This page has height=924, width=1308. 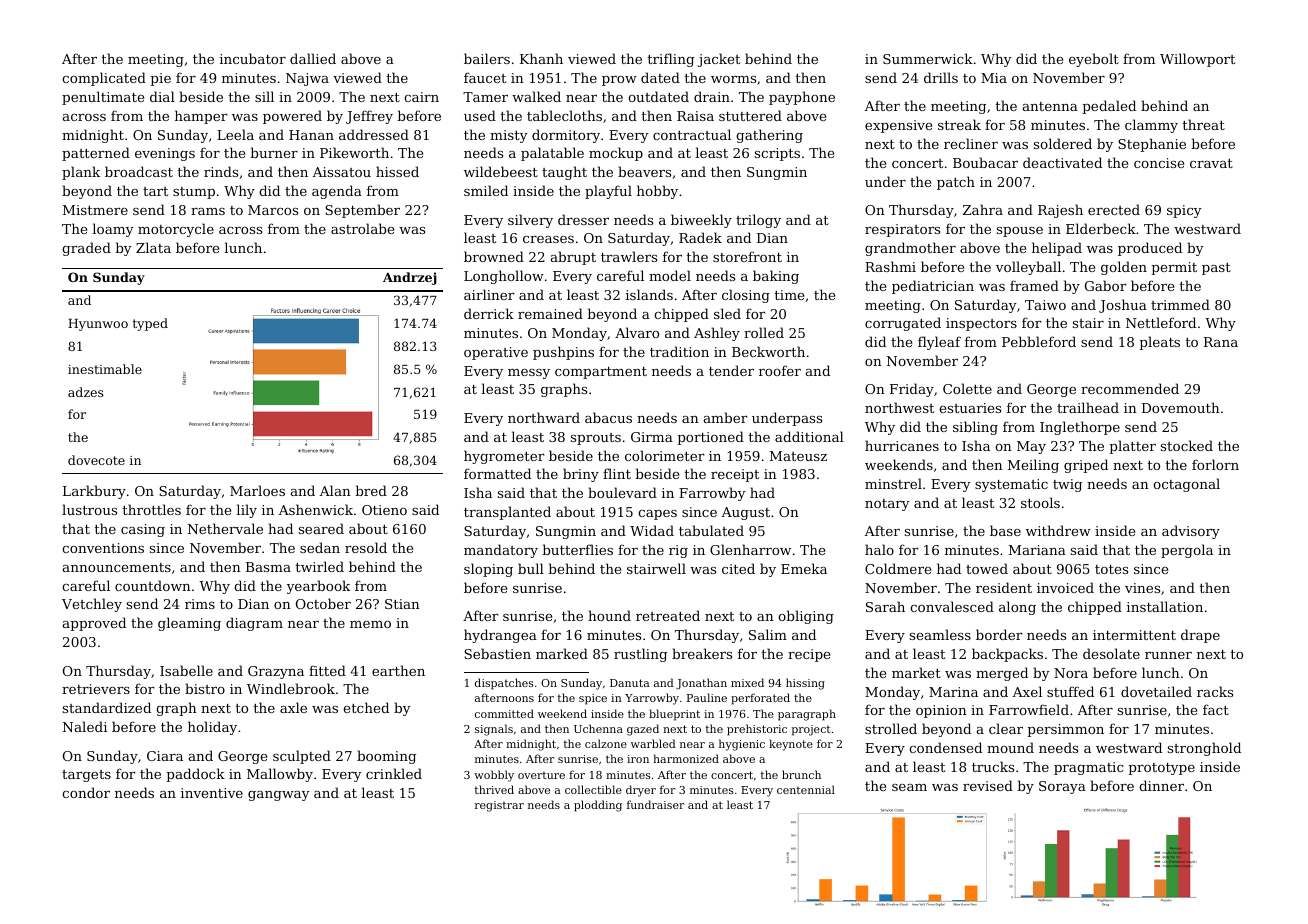 What do you see at coordinates (496, 353) in the page?
I see `operative` at bounding box center [496, 353].
